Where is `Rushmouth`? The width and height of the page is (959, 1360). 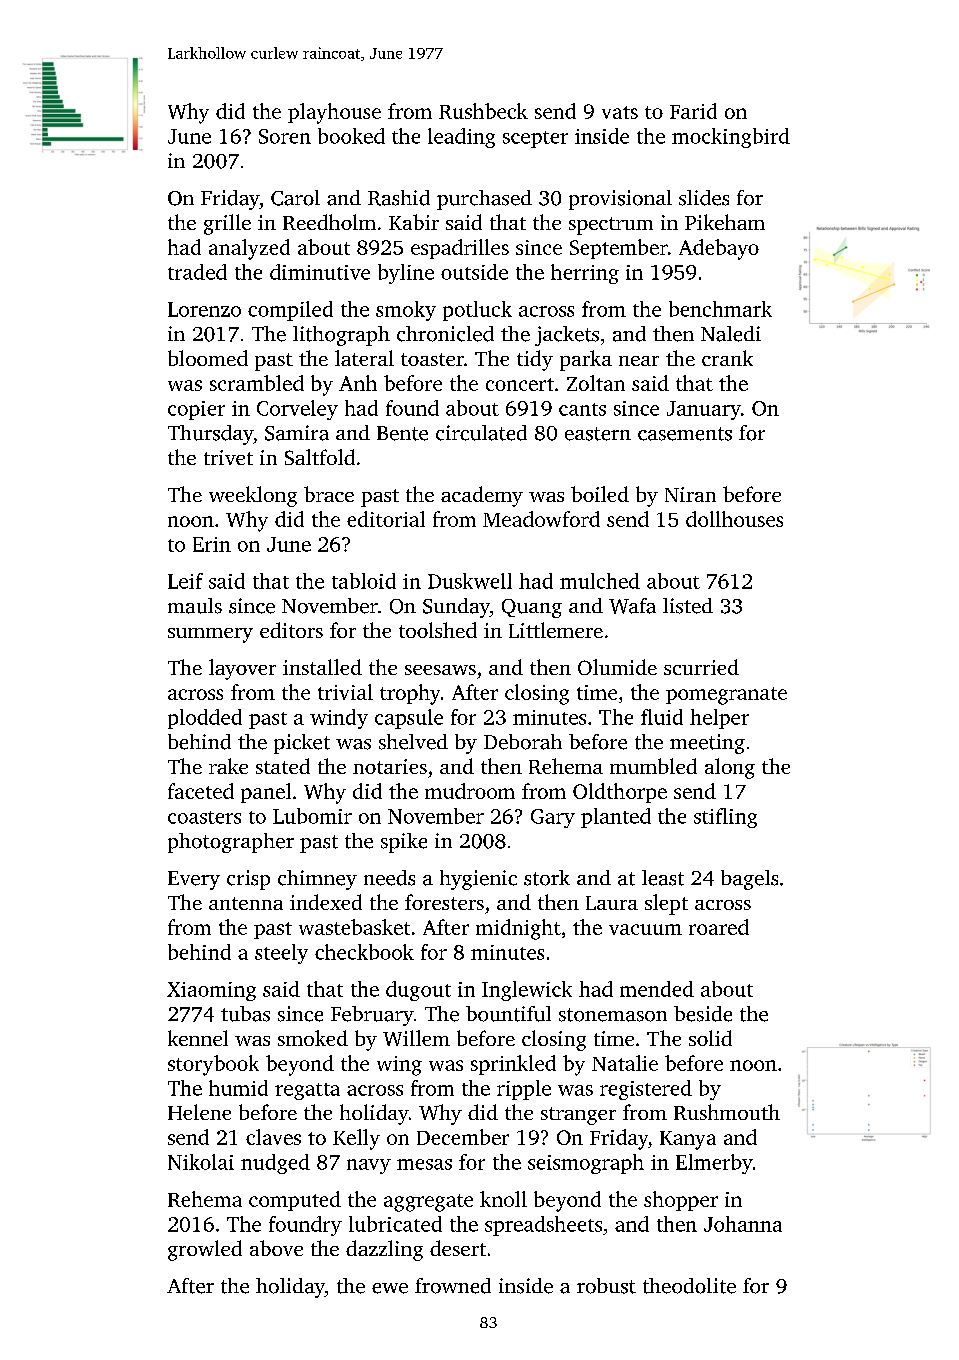 Rushmouth is located at coordinates (727, 1112).
